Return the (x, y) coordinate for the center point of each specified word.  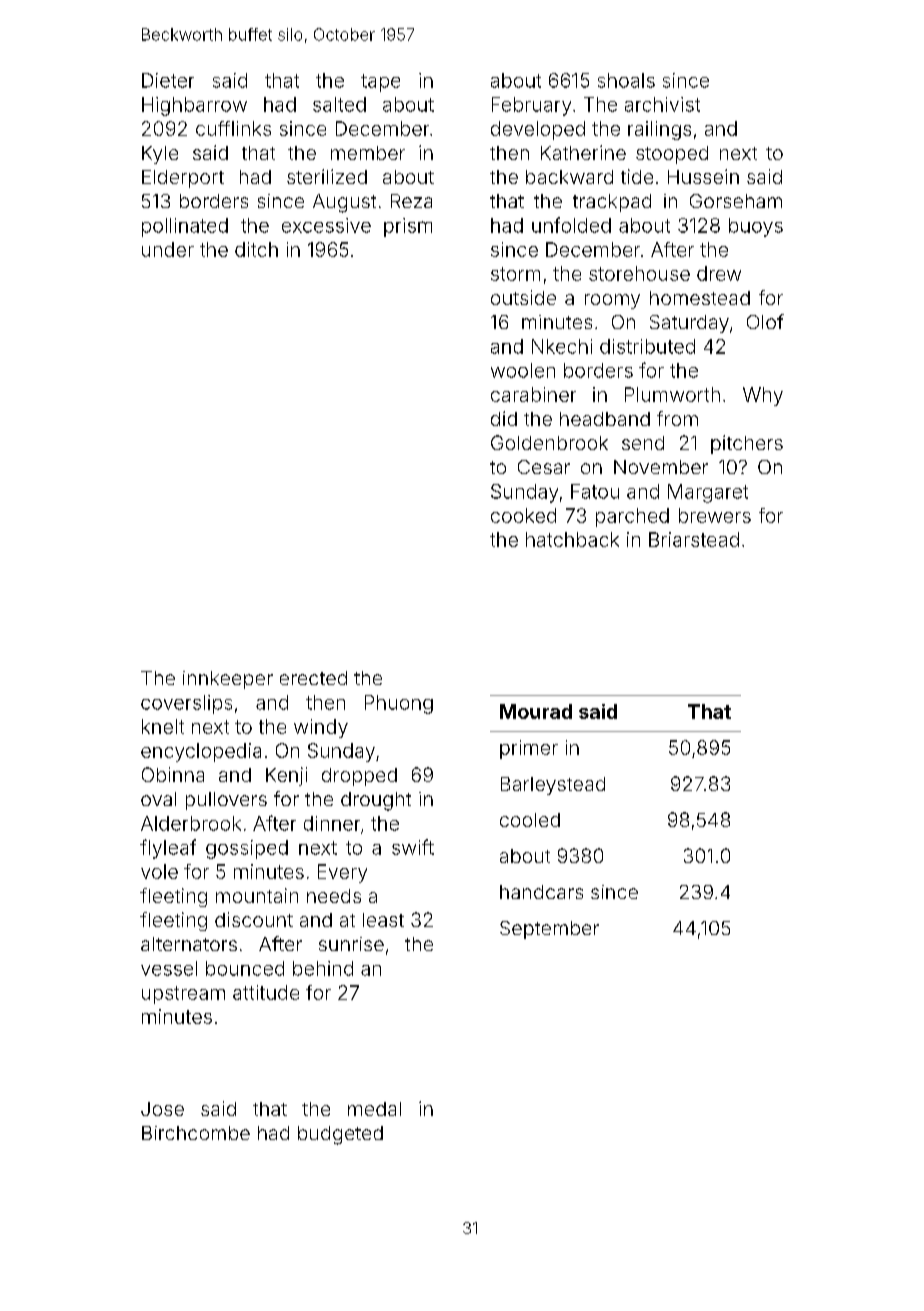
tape (380, 83)
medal (374, 1109)
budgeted (340, 1135)
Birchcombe (196, 1133)
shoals (626, 80)
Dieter (168, 80)
